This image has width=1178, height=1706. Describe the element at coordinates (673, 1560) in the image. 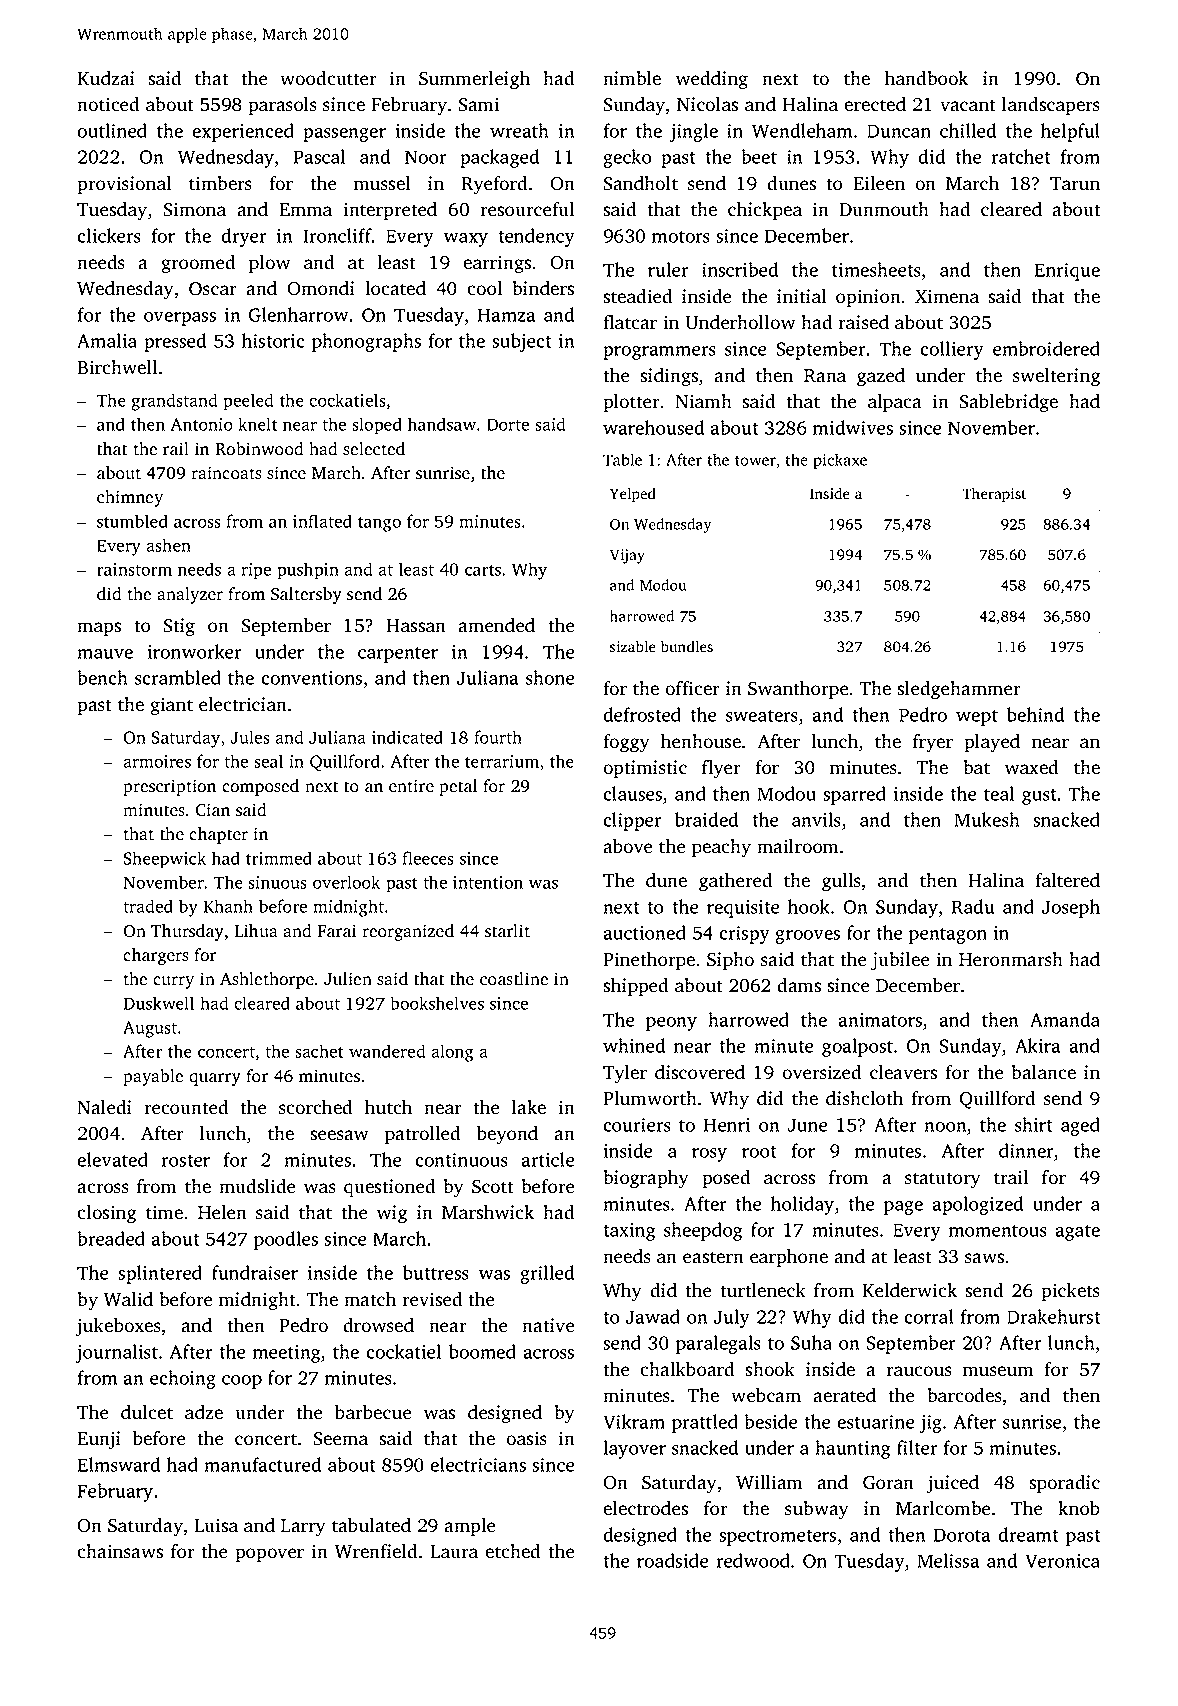

I see `roadside` at that location.
